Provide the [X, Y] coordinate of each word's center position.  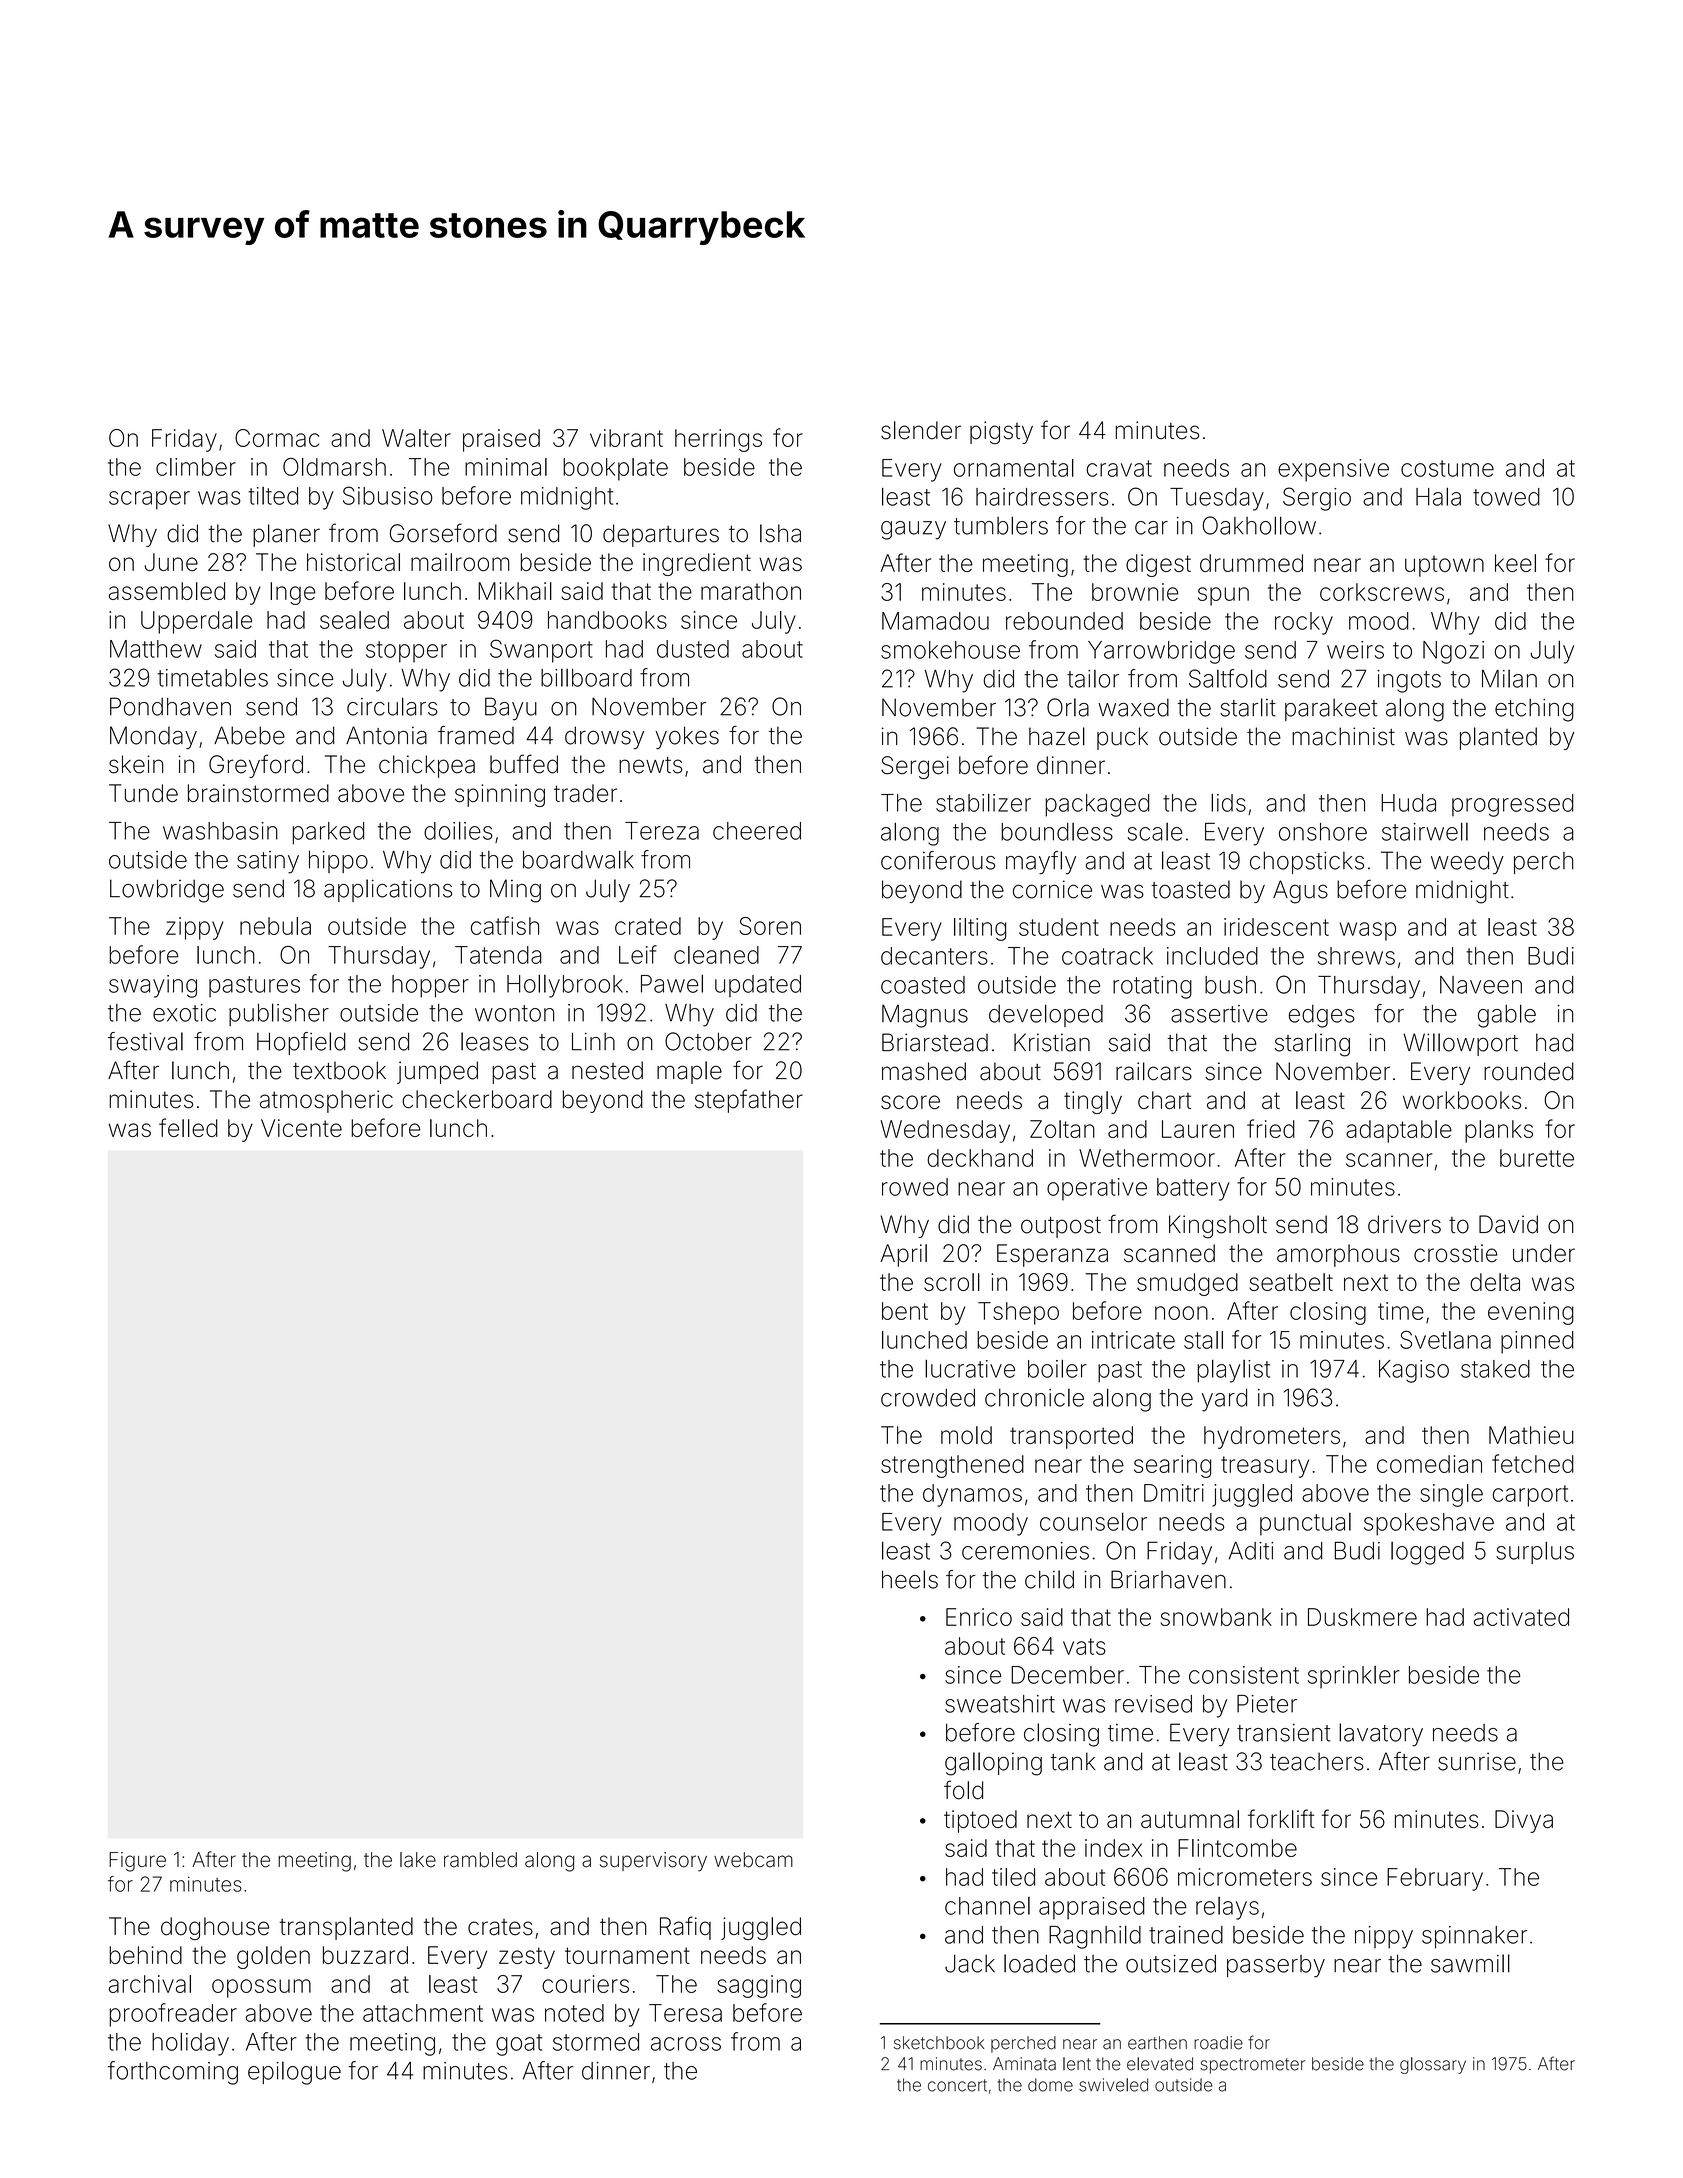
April [903, 1255]
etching [1534, 710]
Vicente [301, 1128]
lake [418, 1860]
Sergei [915, 767]
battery [1193, 1189]
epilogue [294, 2073]
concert [957, 2085]
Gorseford [443, 533]
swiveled [1113, 2085]
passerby [1276, 1966]
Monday [153, 737]
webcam [753, 1860]
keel [1515, 563]
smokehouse [950, 650]
